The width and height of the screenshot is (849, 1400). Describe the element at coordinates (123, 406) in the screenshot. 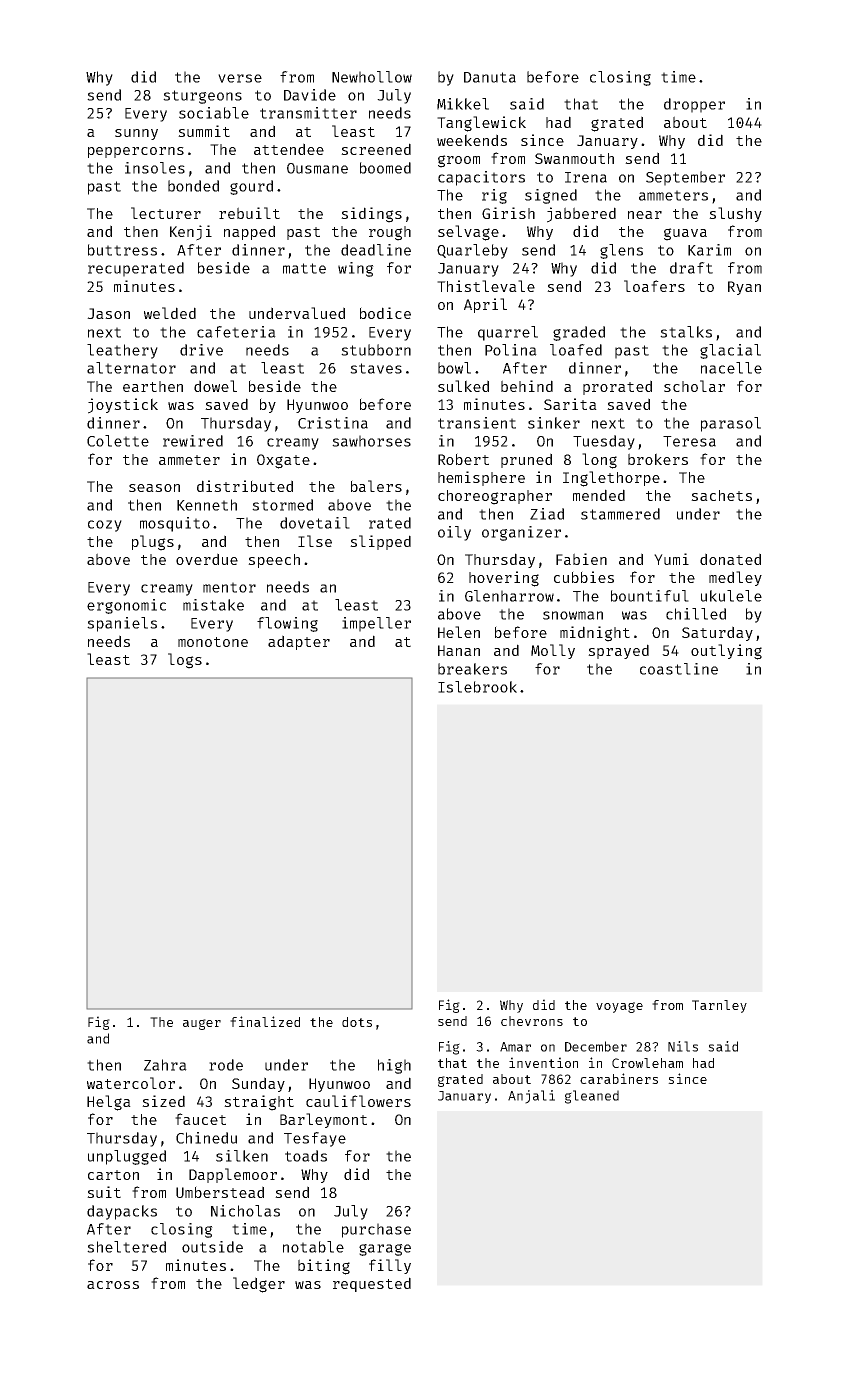

I see `joystick` at that location.
